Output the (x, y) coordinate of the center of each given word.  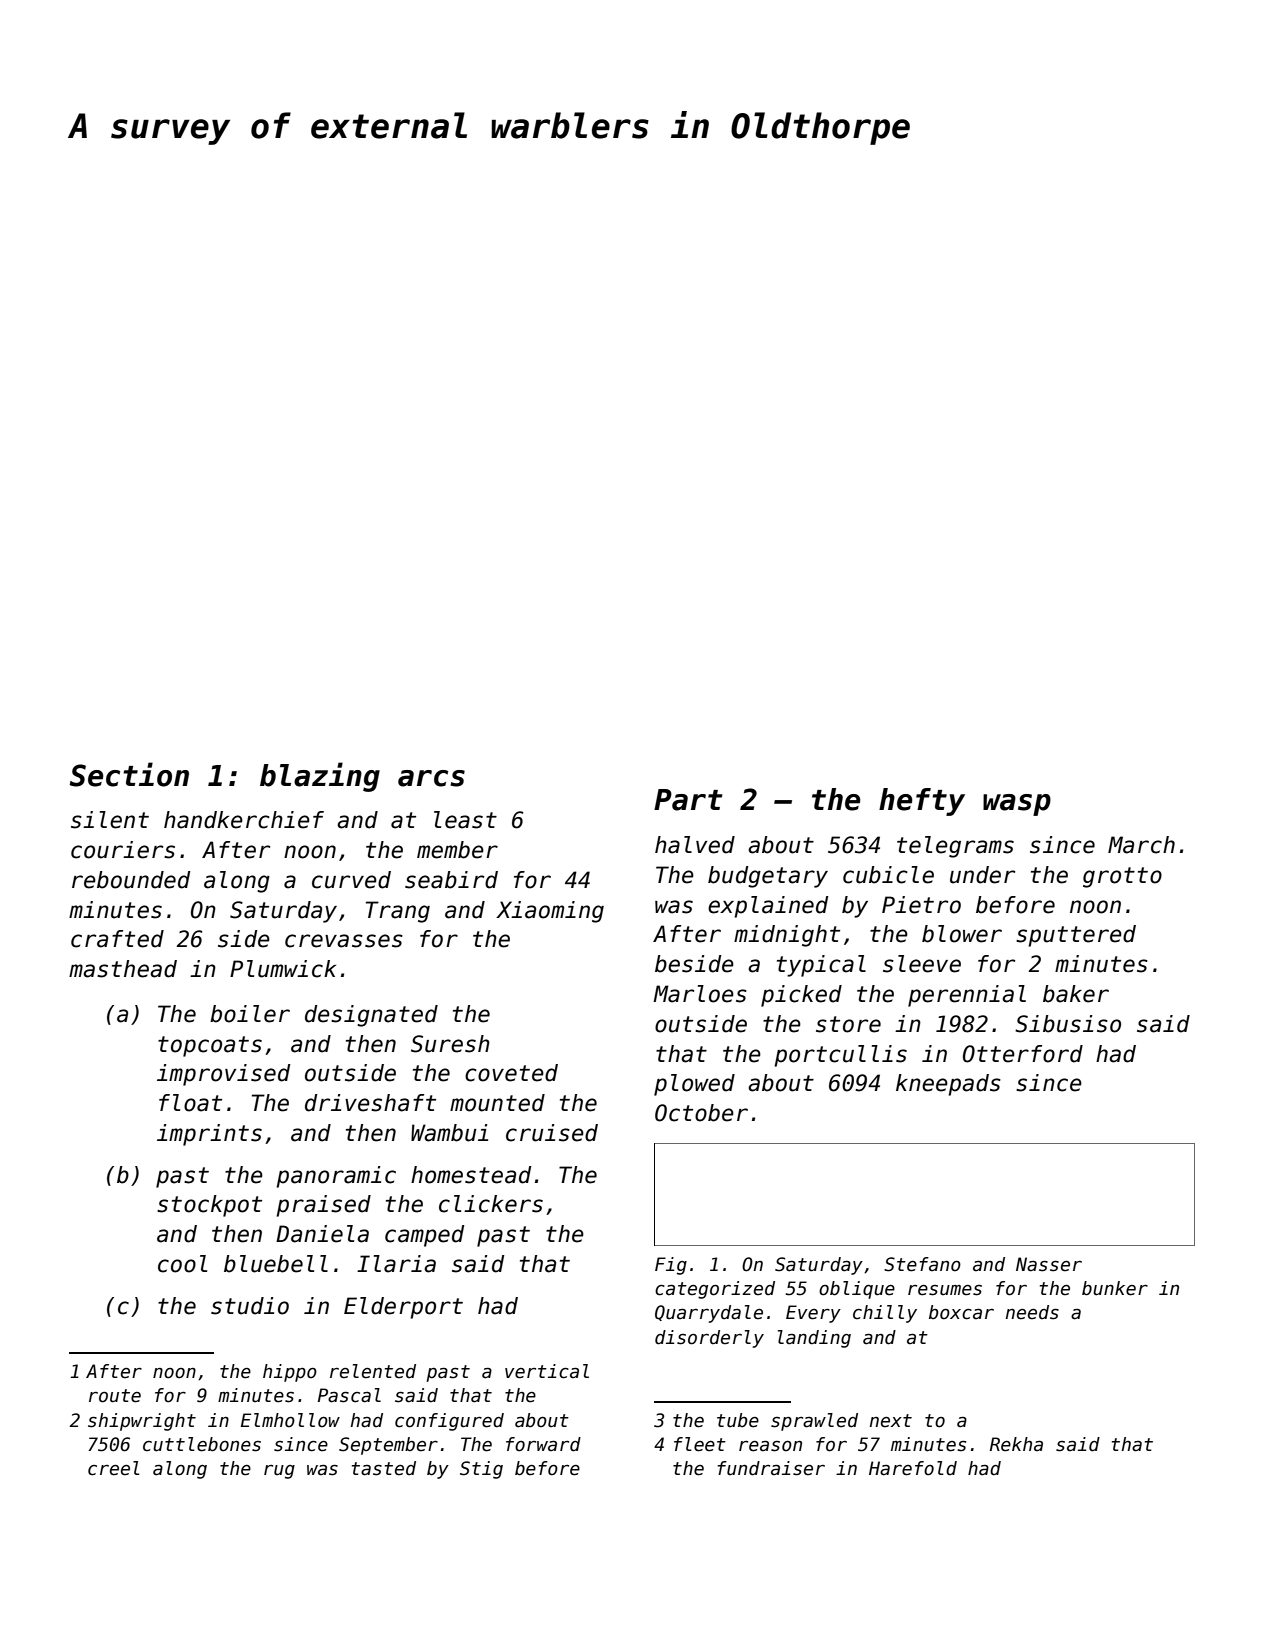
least (465, 820)
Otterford (1023, 1054)
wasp (1017, 805)
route (115, 1396)
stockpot (209, 1206)
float (190, 1103)
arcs (431, 778)
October (701, 1113)
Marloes (700, 994)
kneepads (948, 1085)
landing (814, 1339)
